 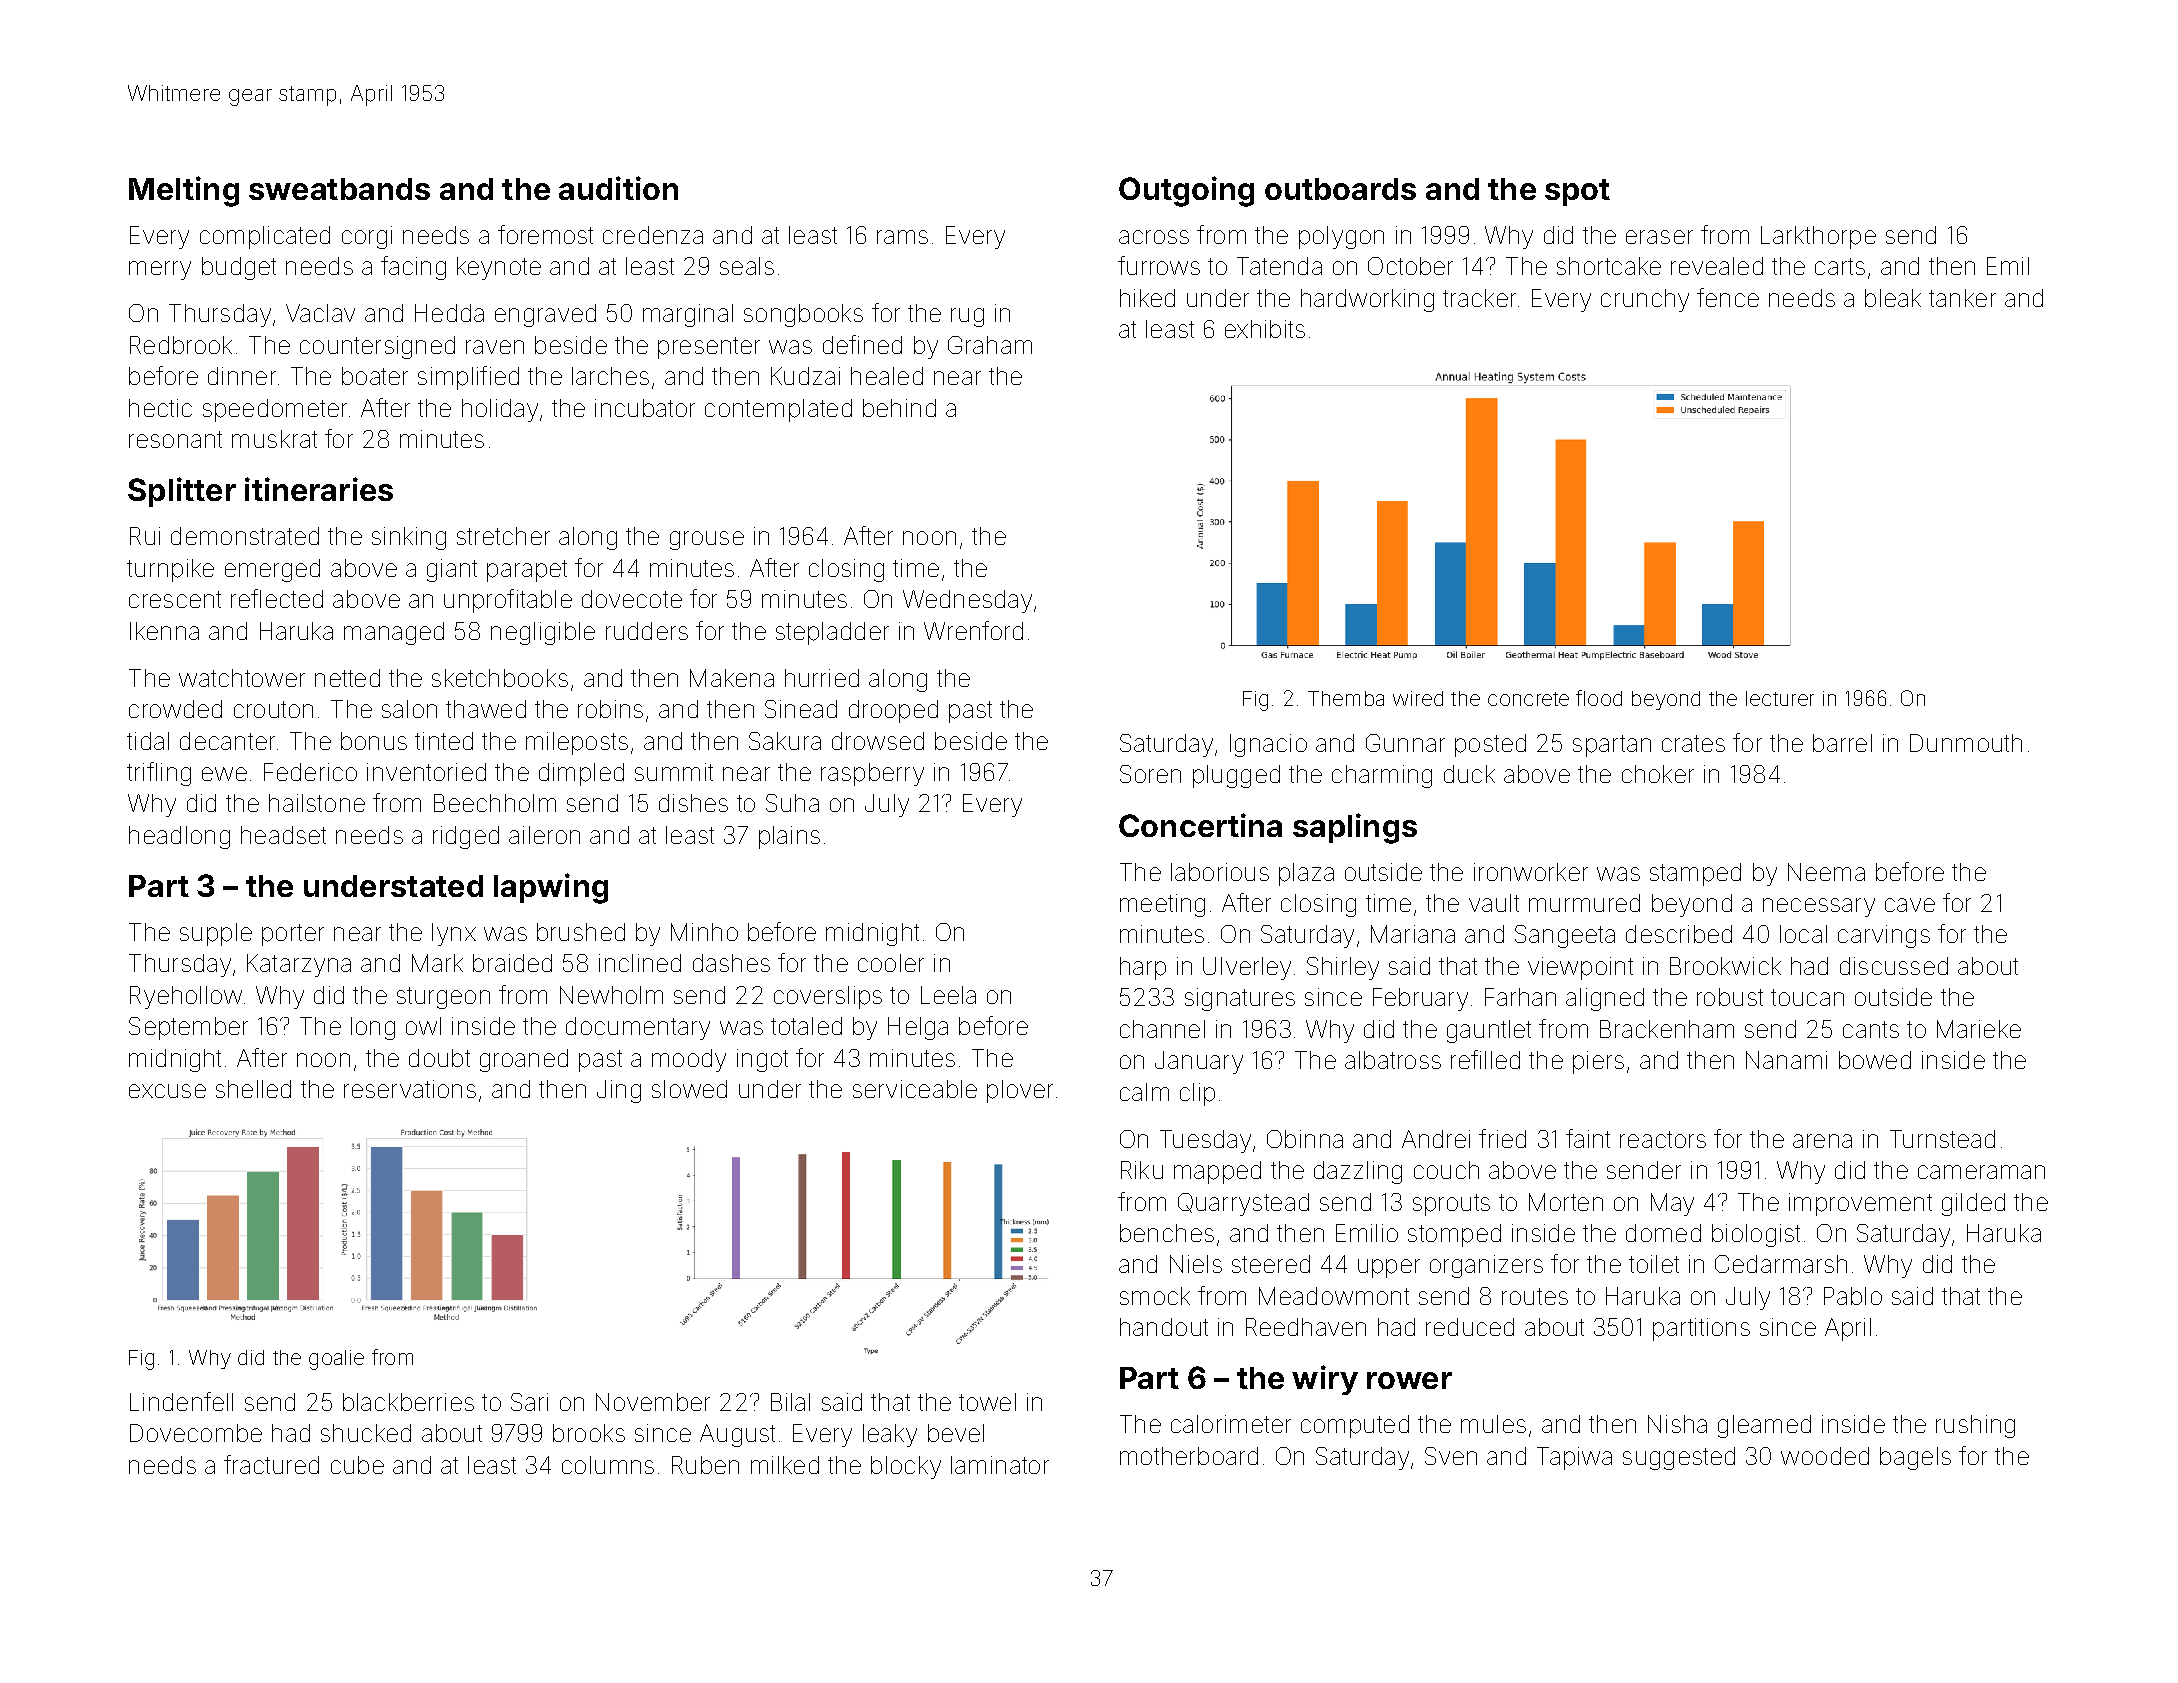 I want to click on Bilal, so click(x=790, y=1402).
